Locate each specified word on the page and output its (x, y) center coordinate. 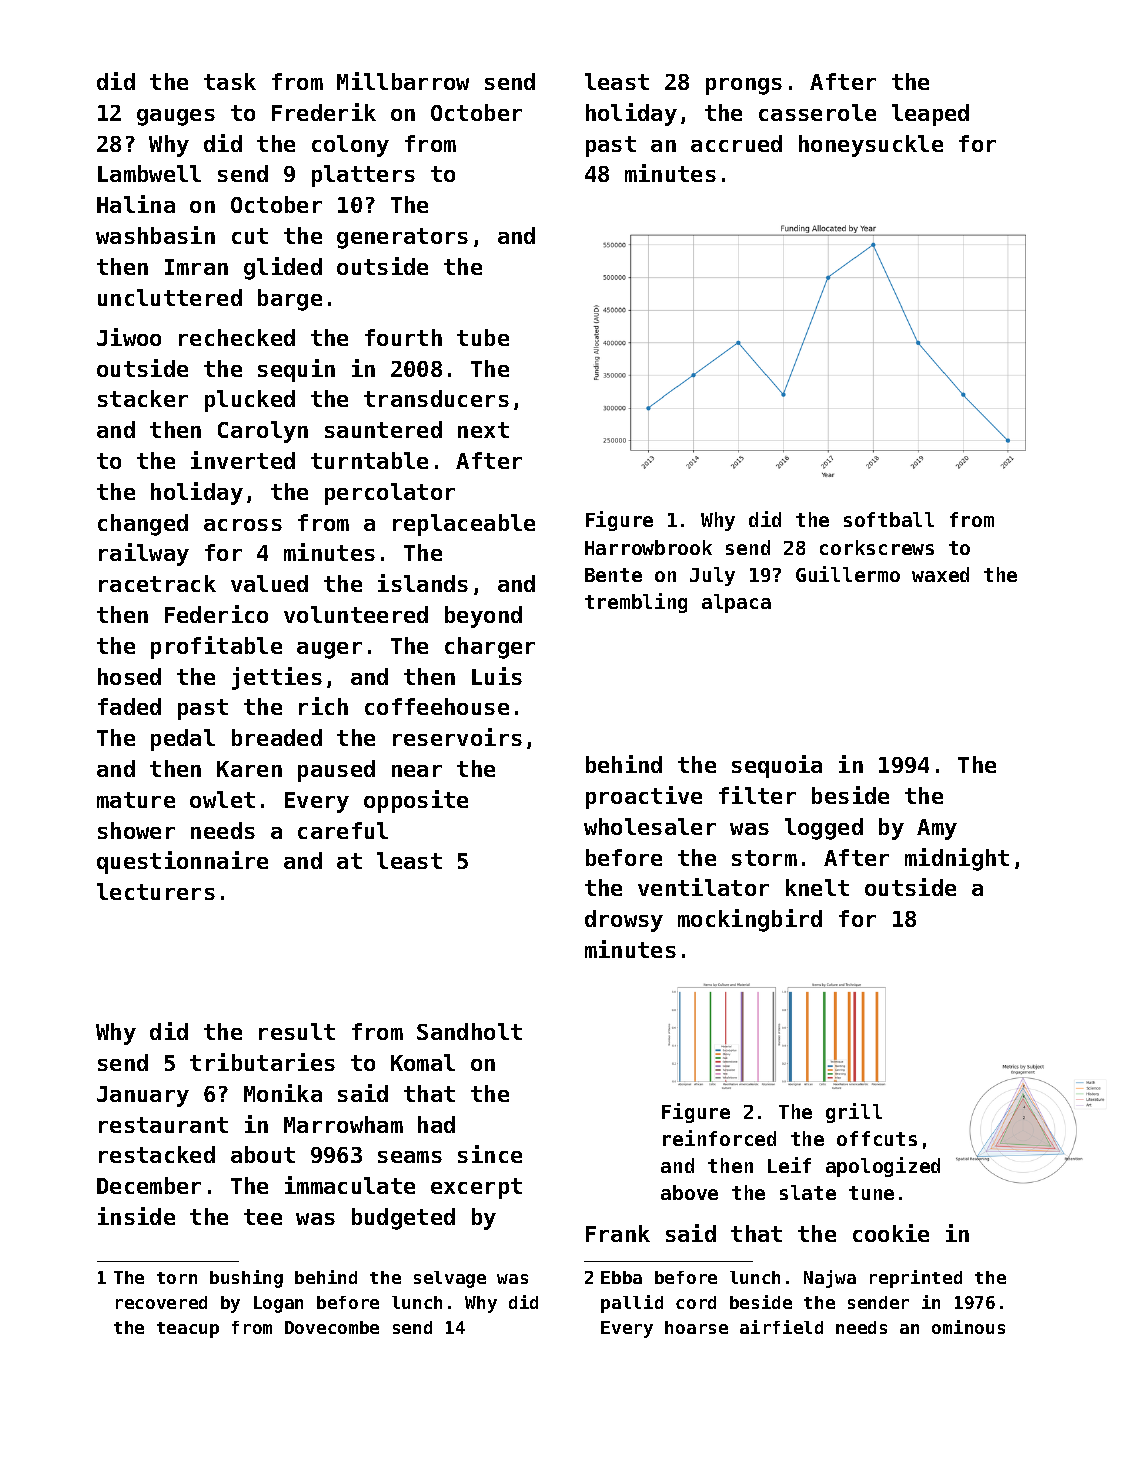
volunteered (356, 614)
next (483, 430)
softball (889, 519)
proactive (644, 797)
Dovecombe (332, 1327)
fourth (403, 337)
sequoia (777, 766)
